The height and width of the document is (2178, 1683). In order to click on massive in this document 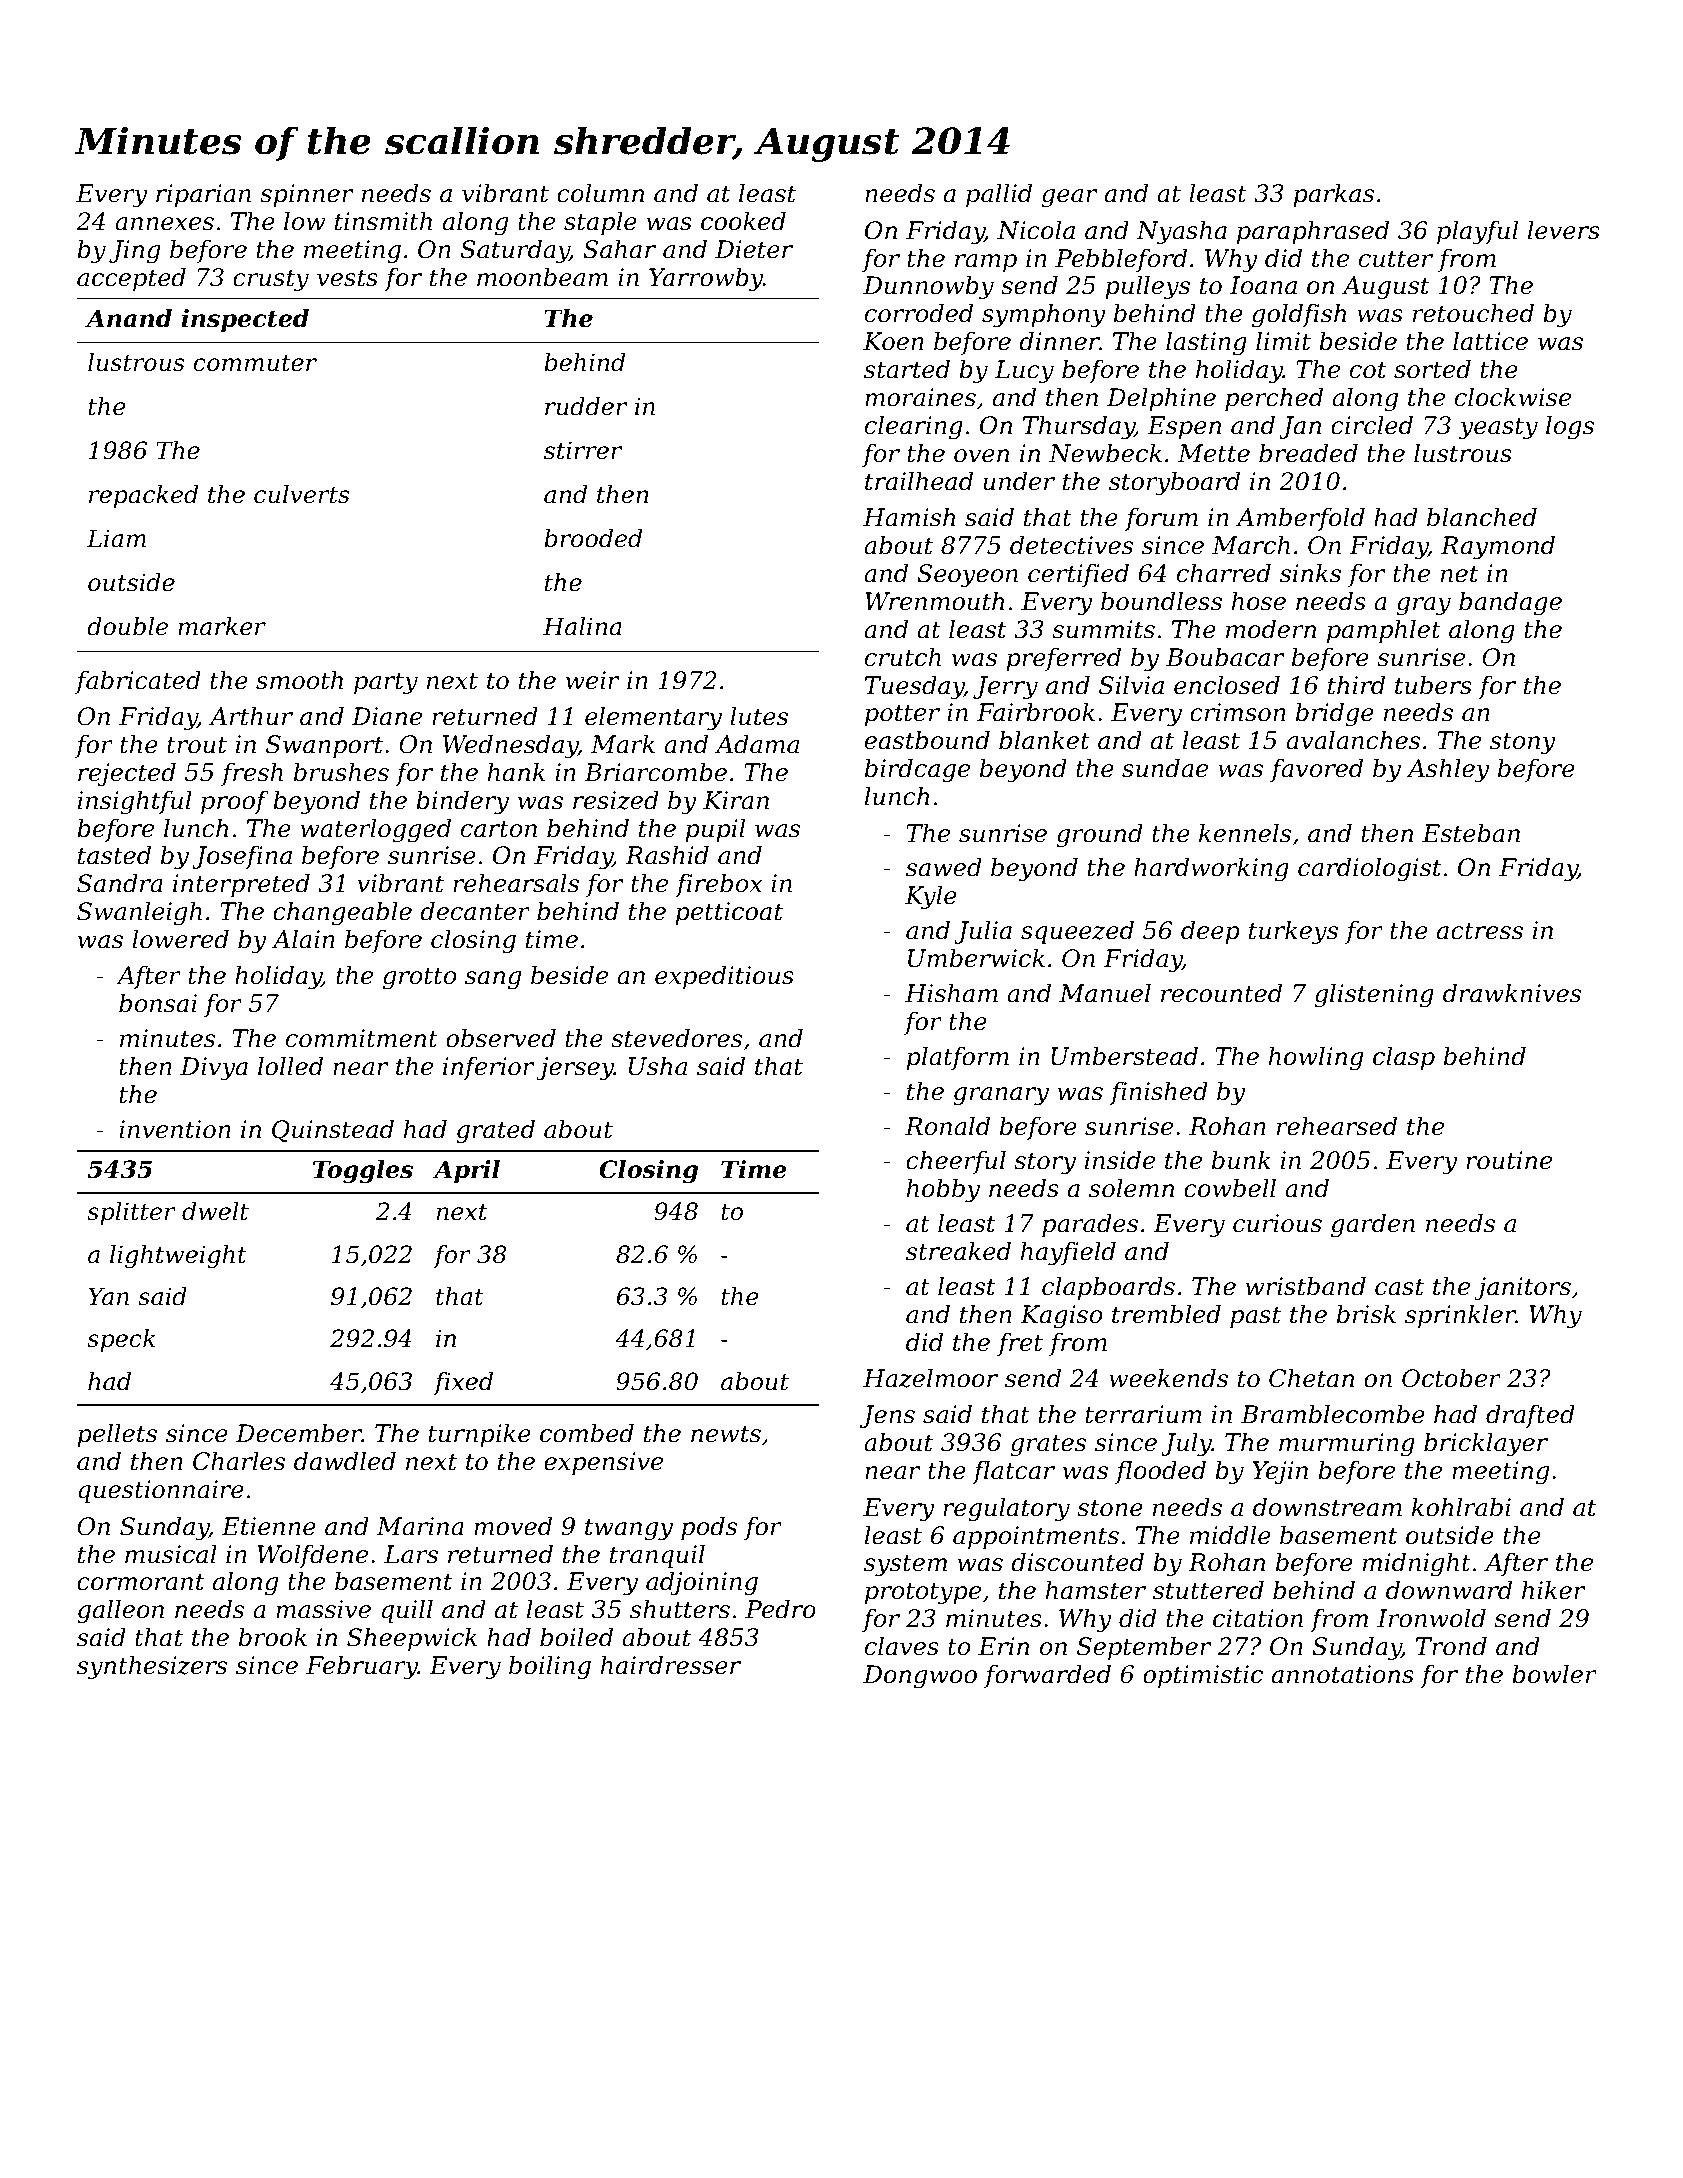, I will do `click(323, 1609)`.
